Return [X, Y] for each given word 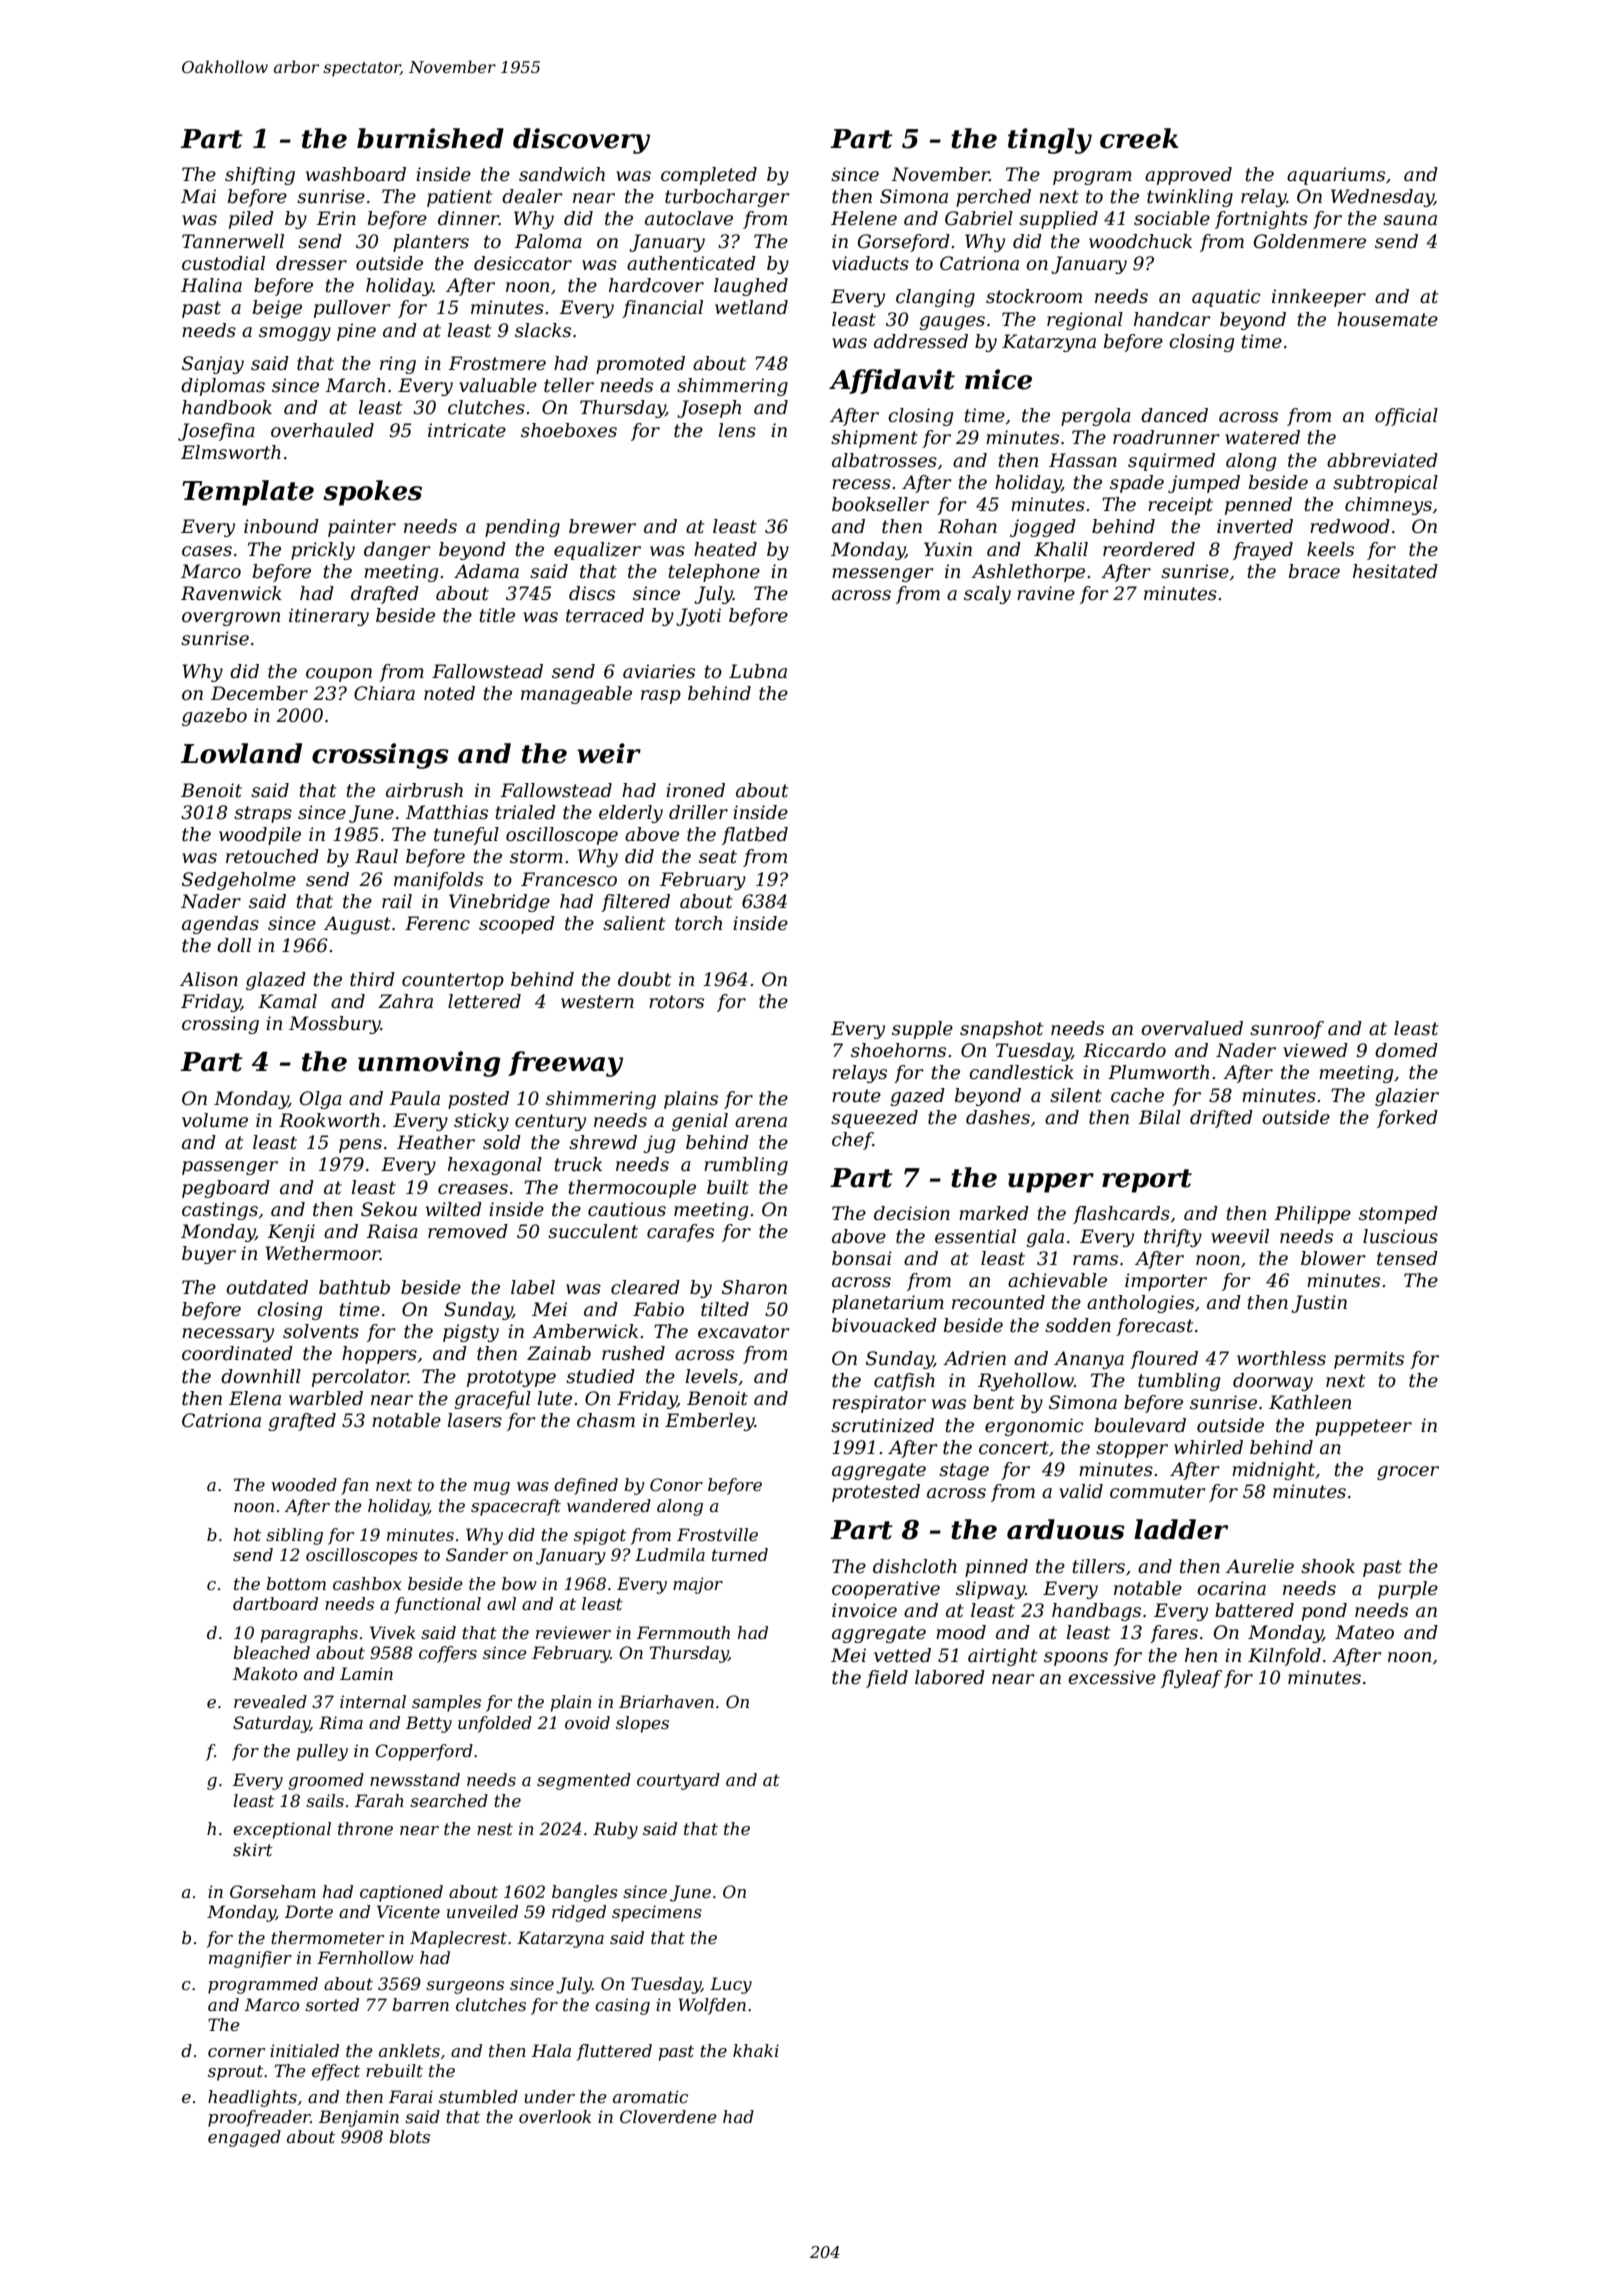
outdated [267, 1287]
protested [876, 1493]
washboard [356, 174]
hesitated [1395, 571]
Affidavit [892, 381]
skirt [253, 1849]
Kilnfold [1284, 1657]
